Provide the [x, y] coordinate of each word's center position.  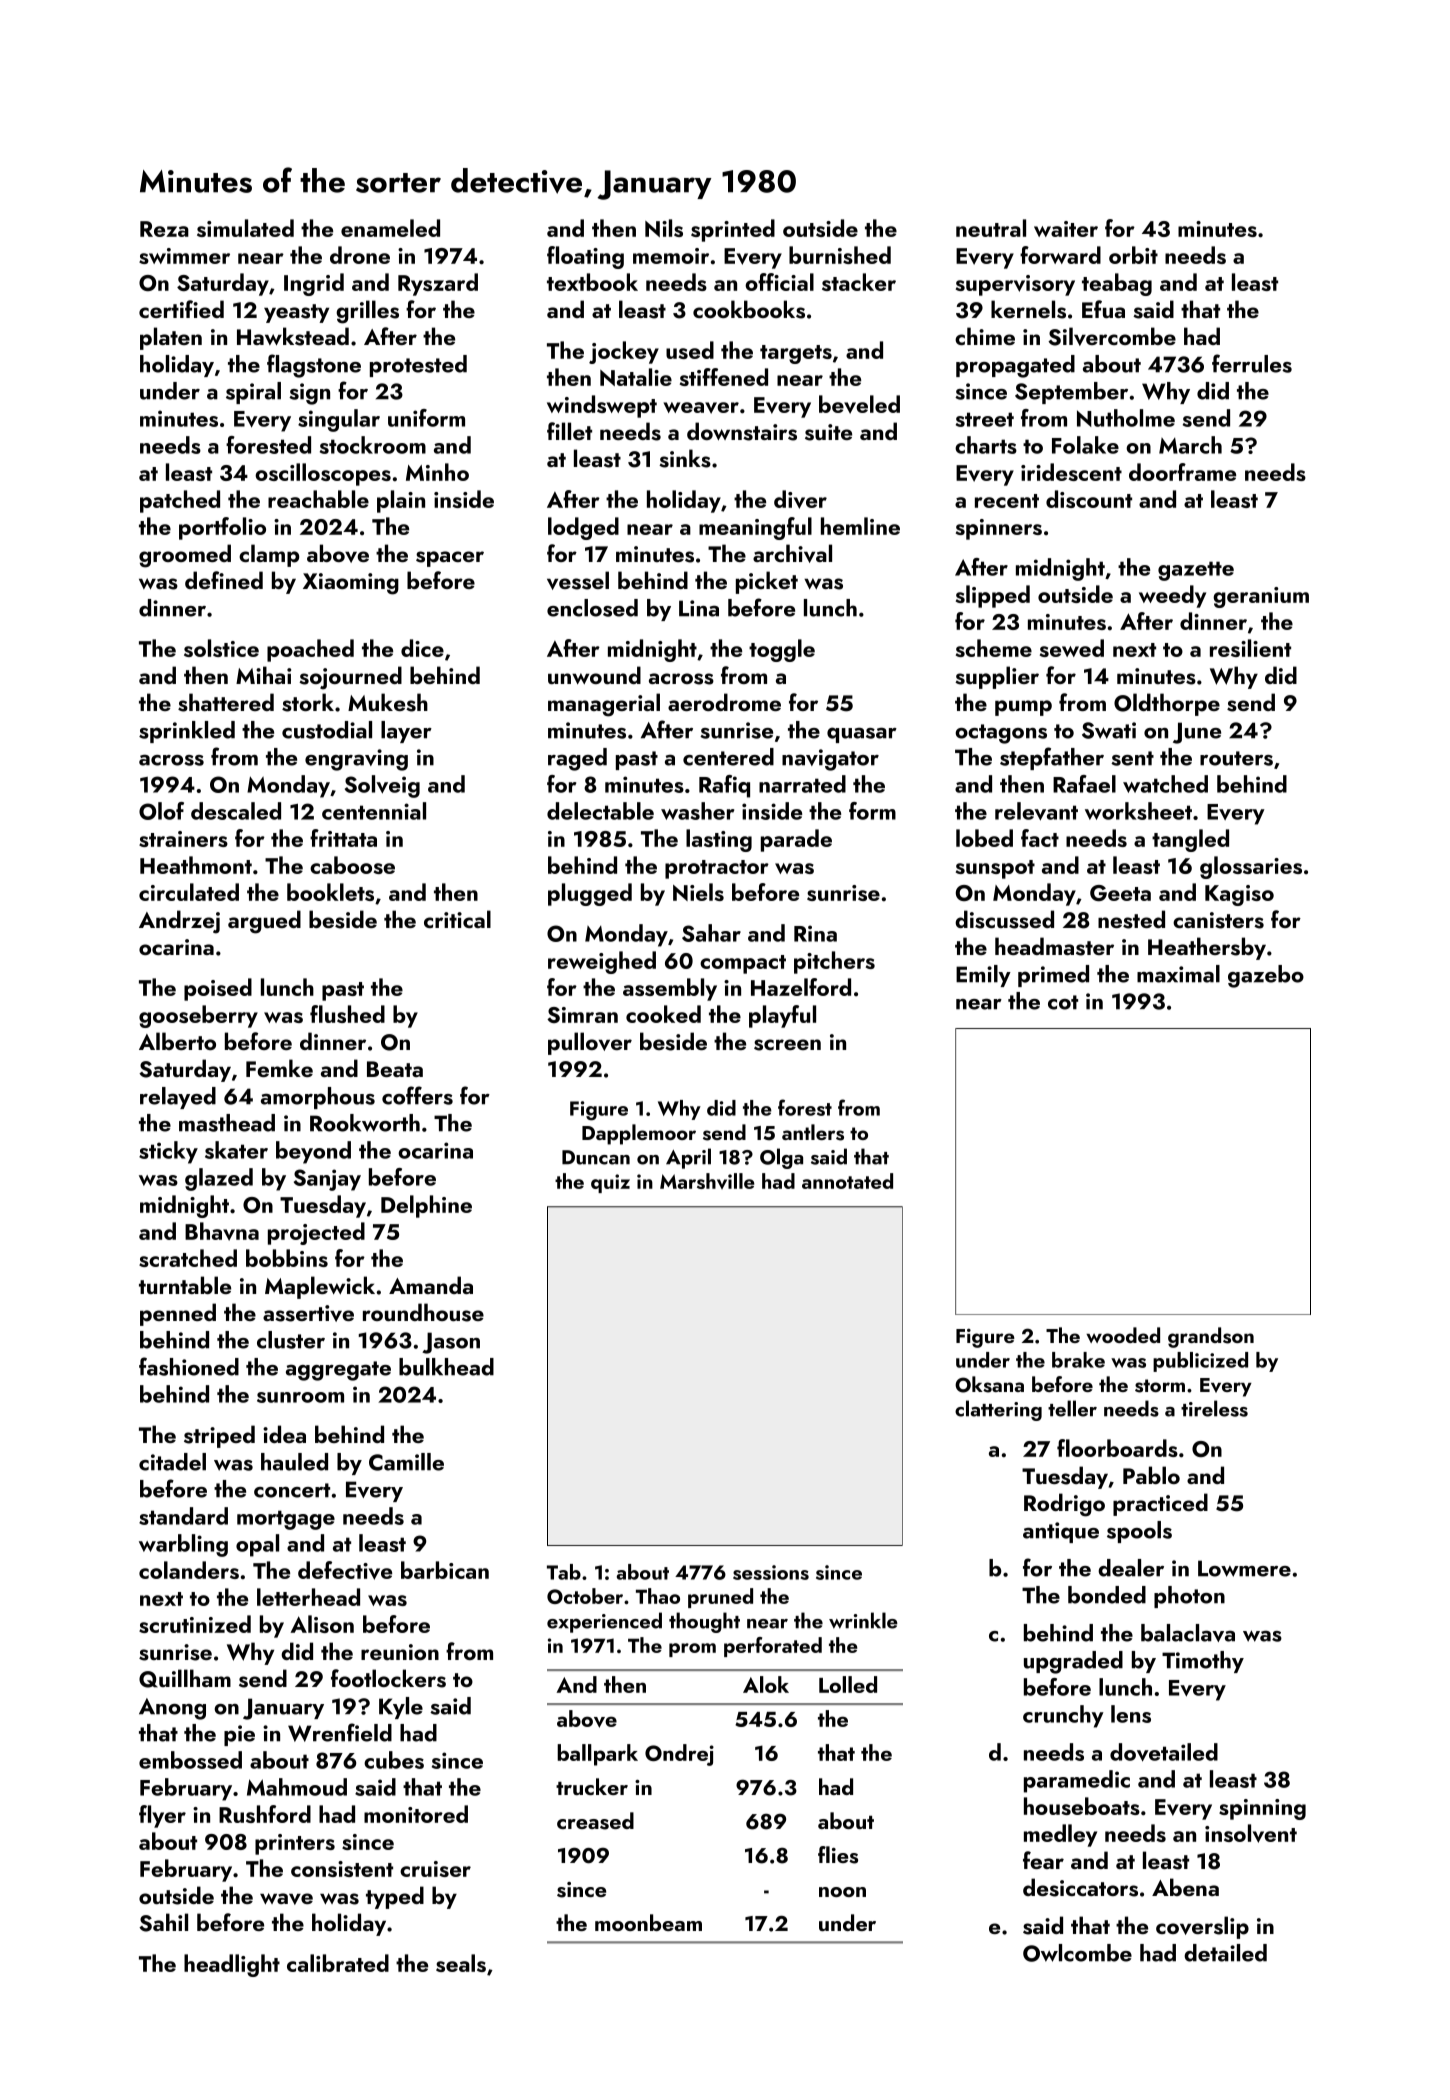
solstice [221, 648]
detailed [1225, 1953]
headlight [232, 1965]
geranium [1261, 597]
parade [796, 840]
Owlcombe [1077, 1953]
